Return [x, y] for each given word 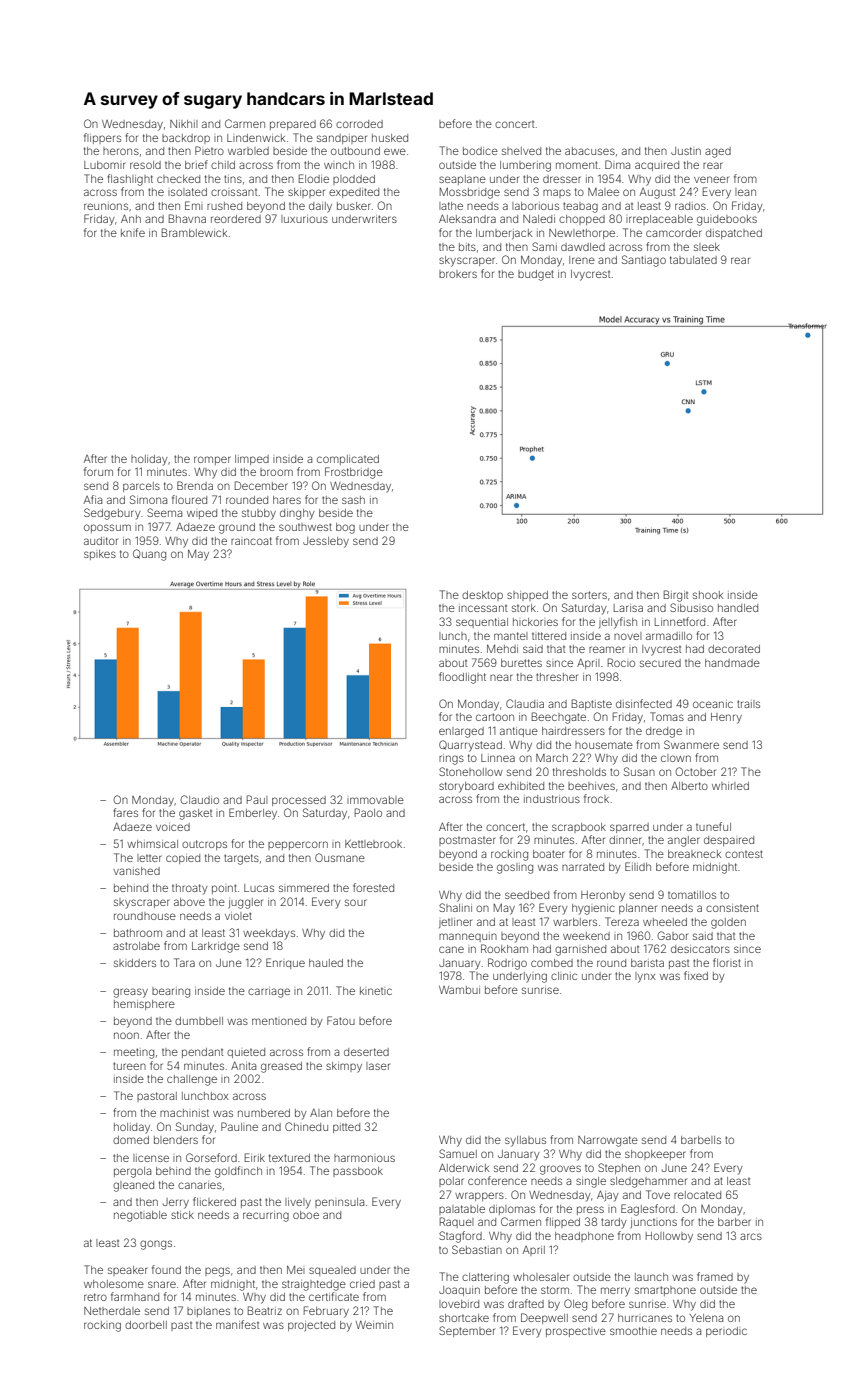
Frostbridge [354, 473]
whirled [730, 786]
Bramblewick [194, 232]
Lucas [259, 888]
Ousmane [340, 857]
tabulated [693, 260]
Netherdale [112, 1311]
